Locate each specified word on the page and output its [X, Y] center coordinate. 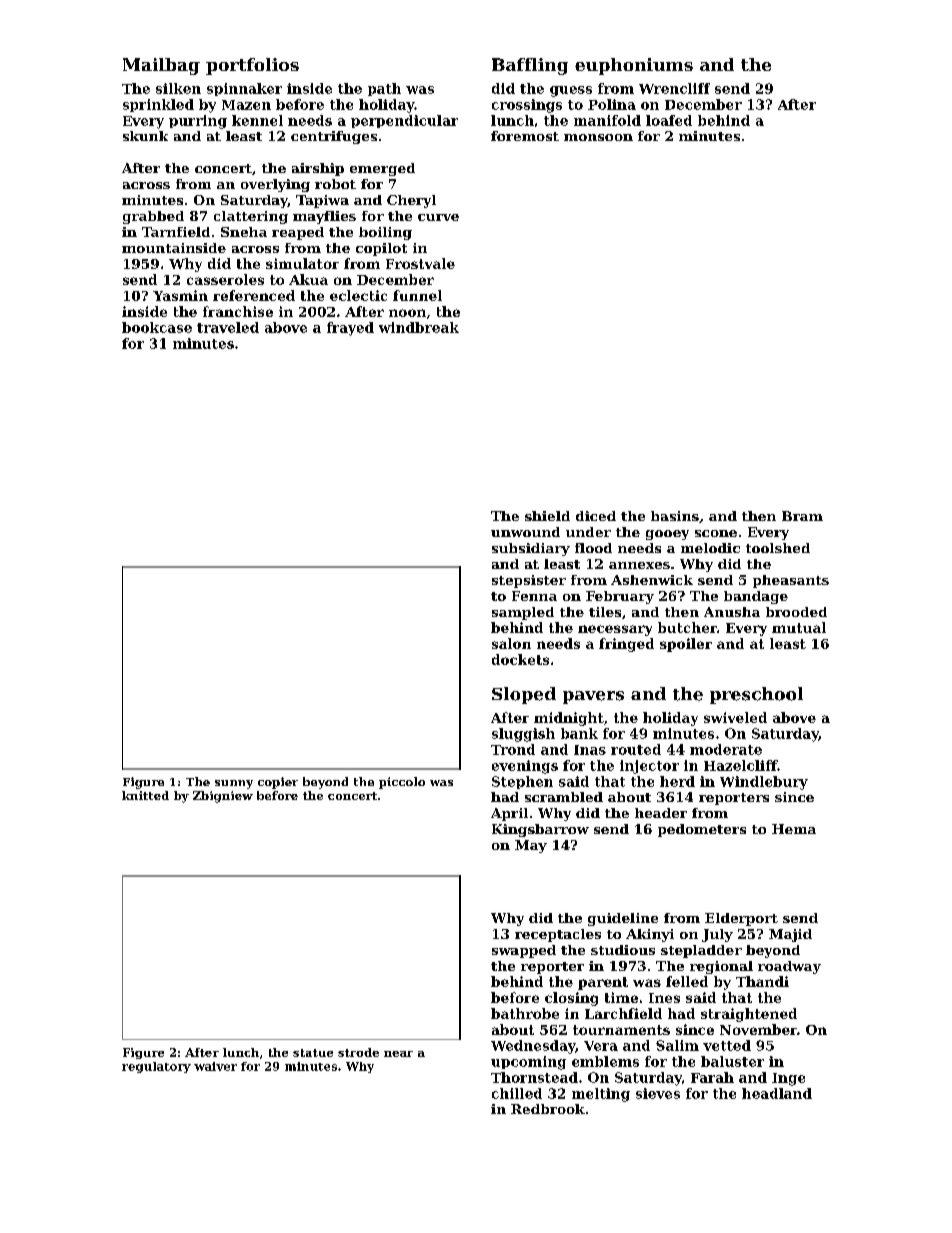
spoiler [686, 645]
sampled [523, 613]
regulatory [156, 1067]
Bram [802, 516]
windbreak [419, 327]
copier [278, 783]
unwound [525, 532]
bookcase [157, 327]
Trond [513, 749]
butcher [687, 627]
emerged [382, 169]
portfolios [252, 66]
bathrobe [525, 1013]
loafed [669, 120]
